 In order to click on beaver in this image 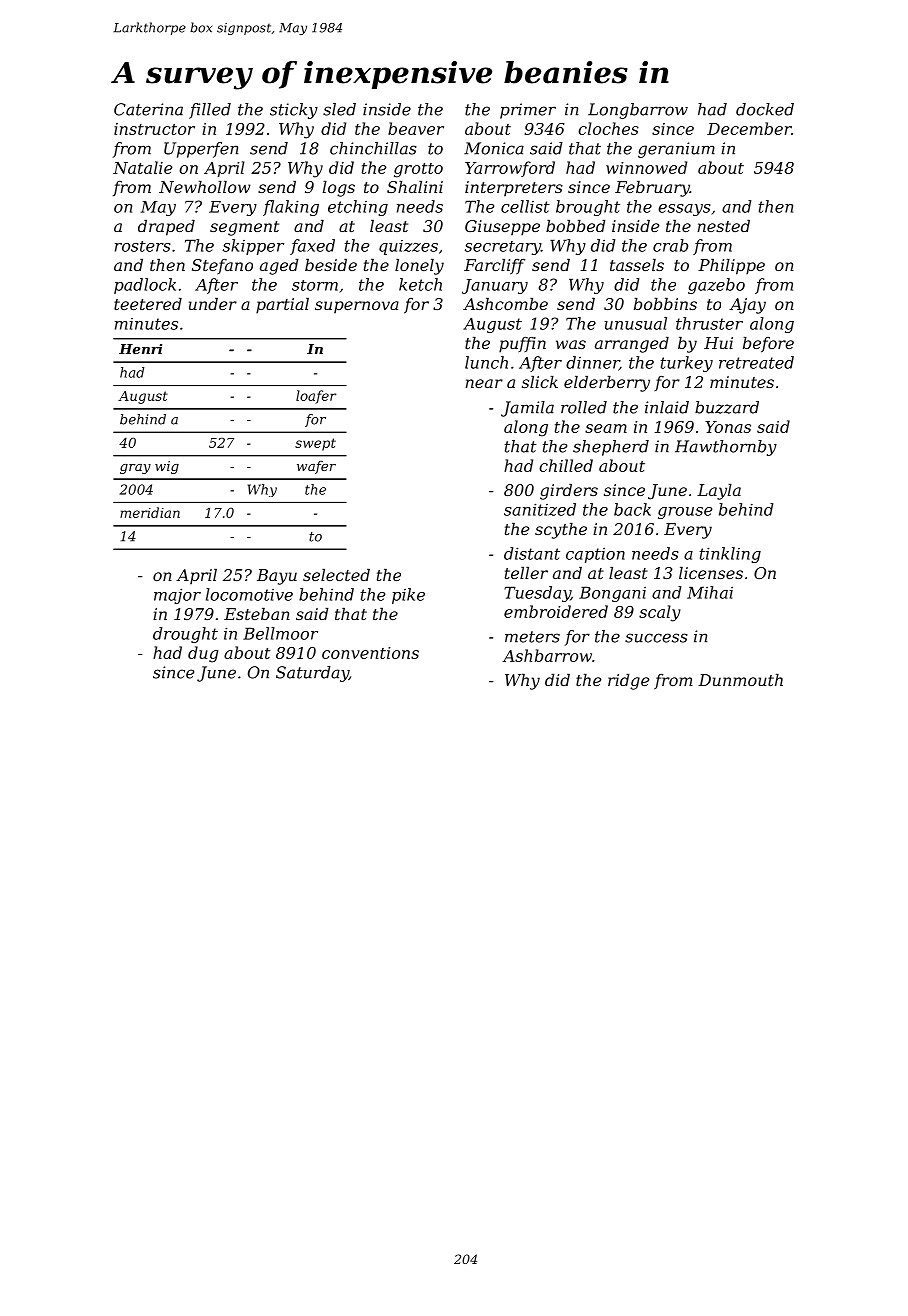, I will do `click(416, 128)`.
